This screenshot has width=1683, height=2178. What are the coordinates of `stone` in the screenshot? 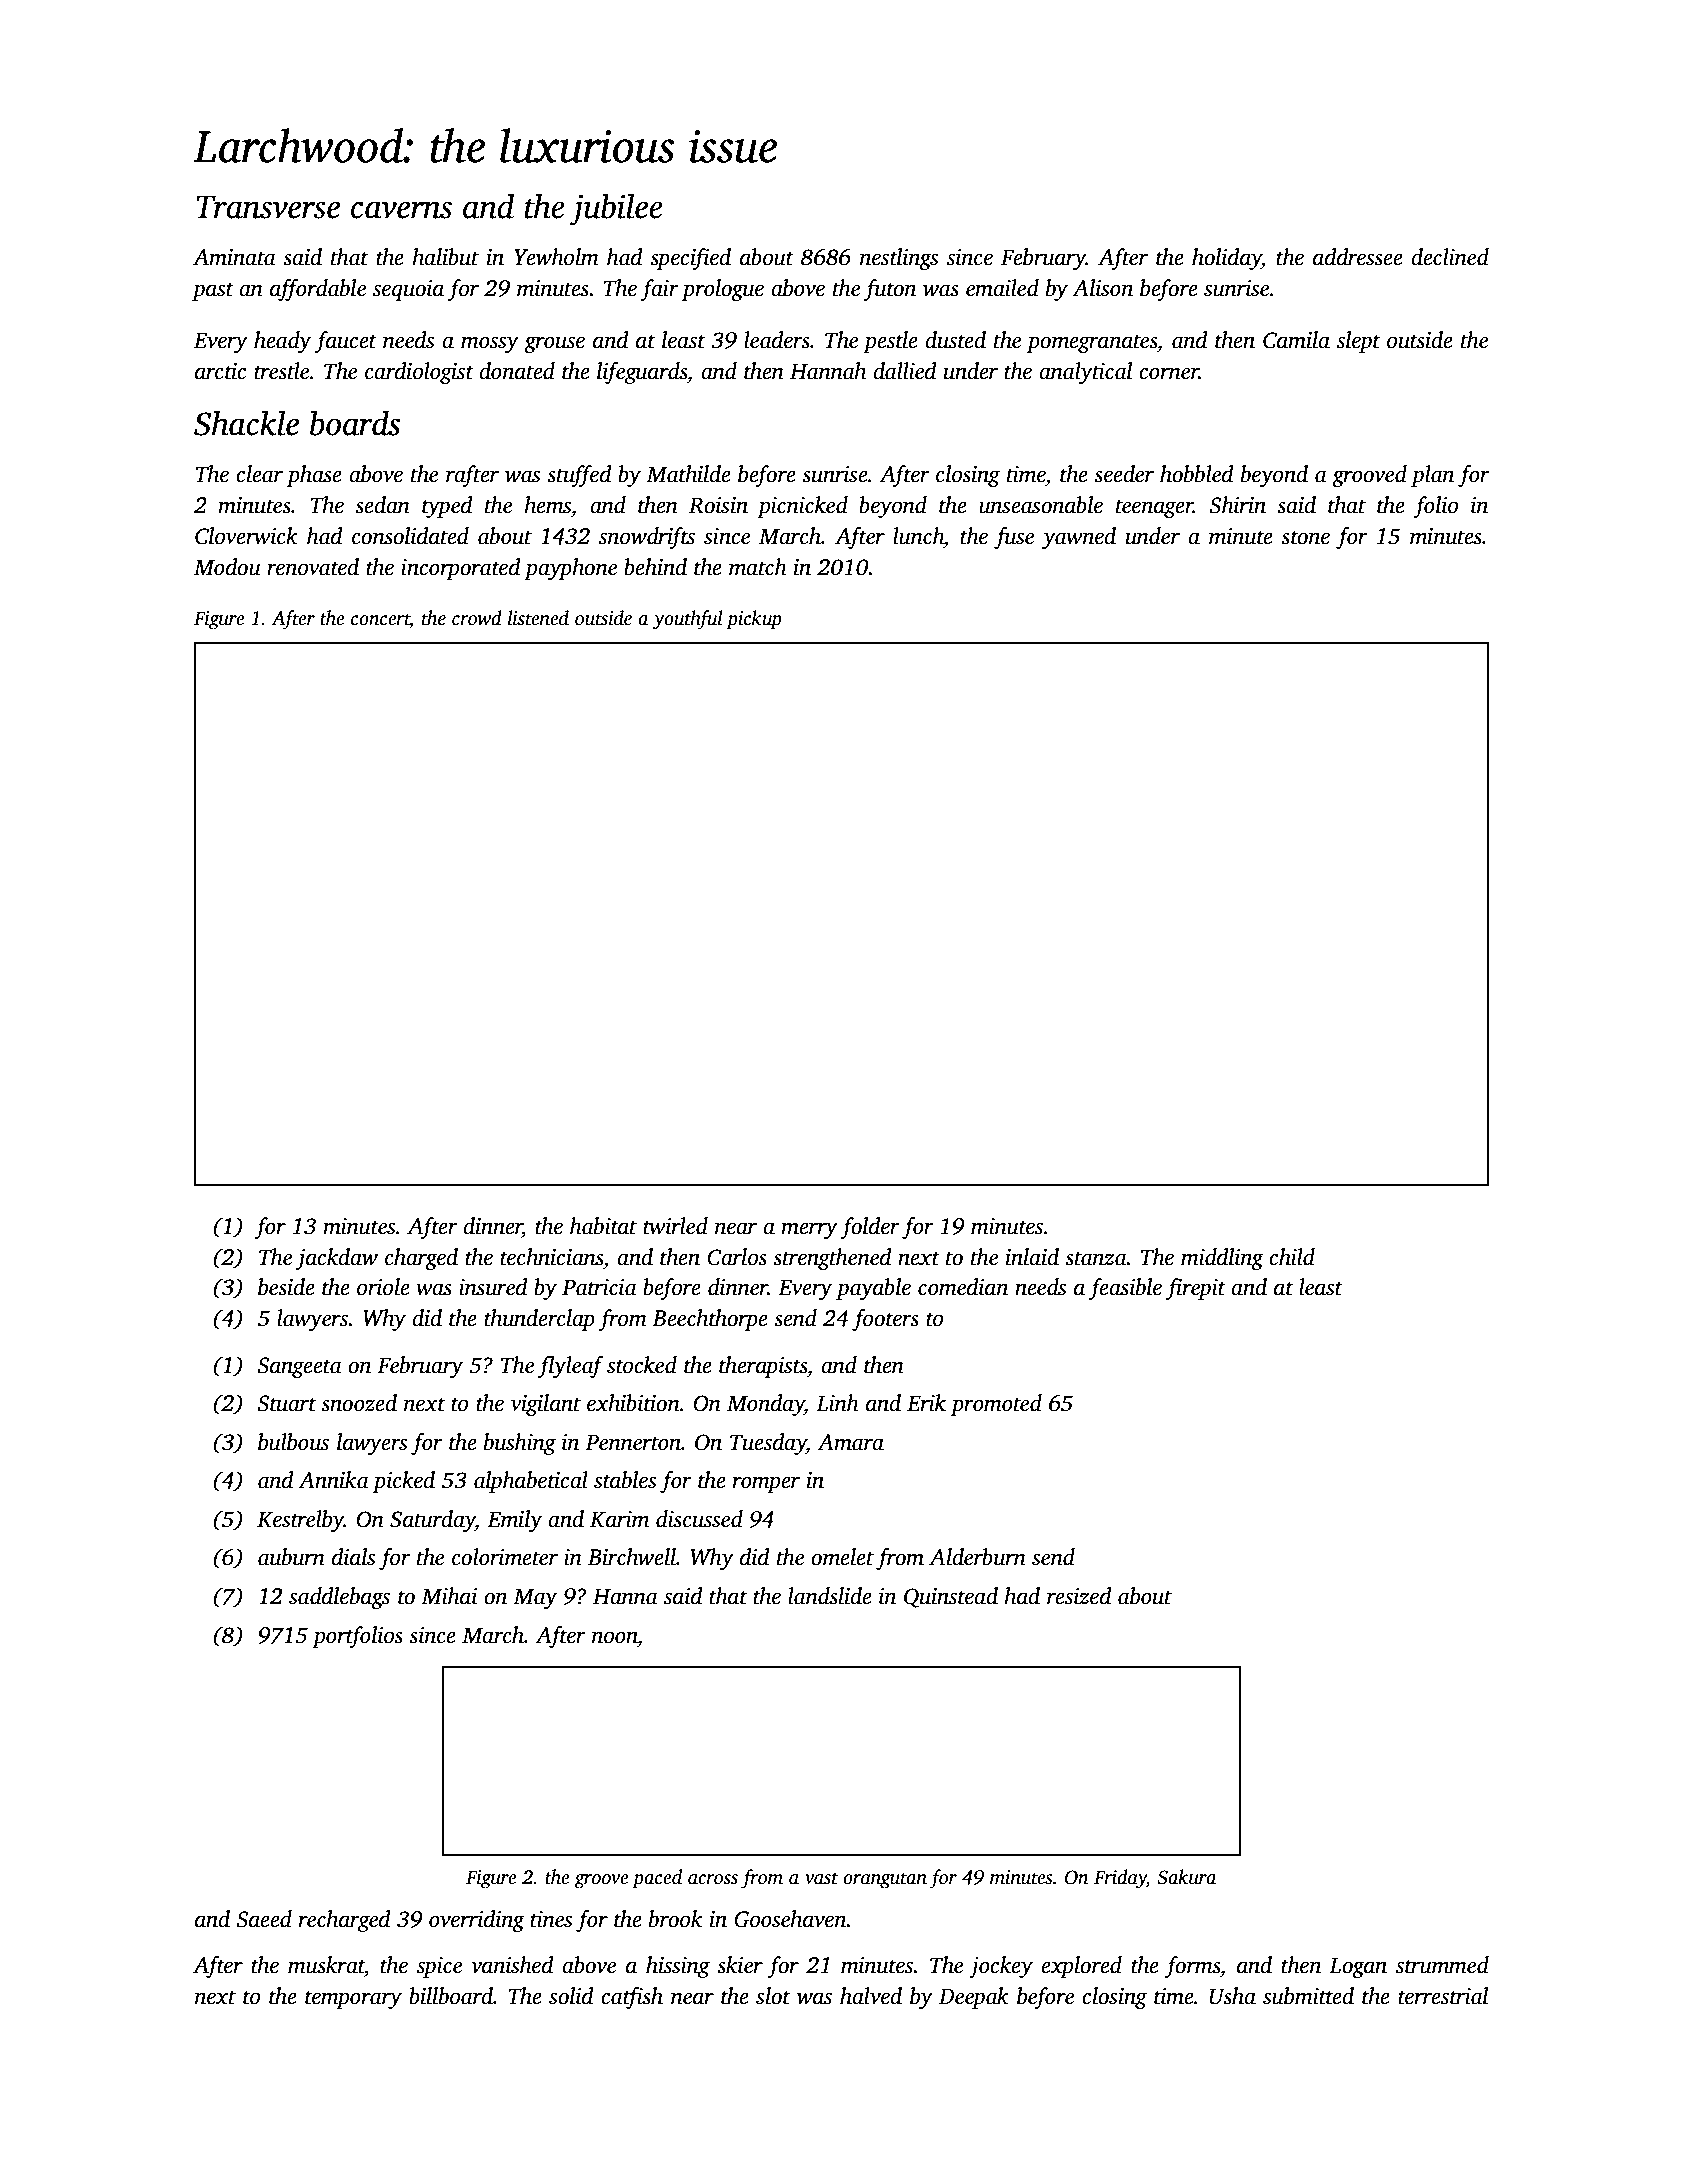 It's located at (1305, 537).
